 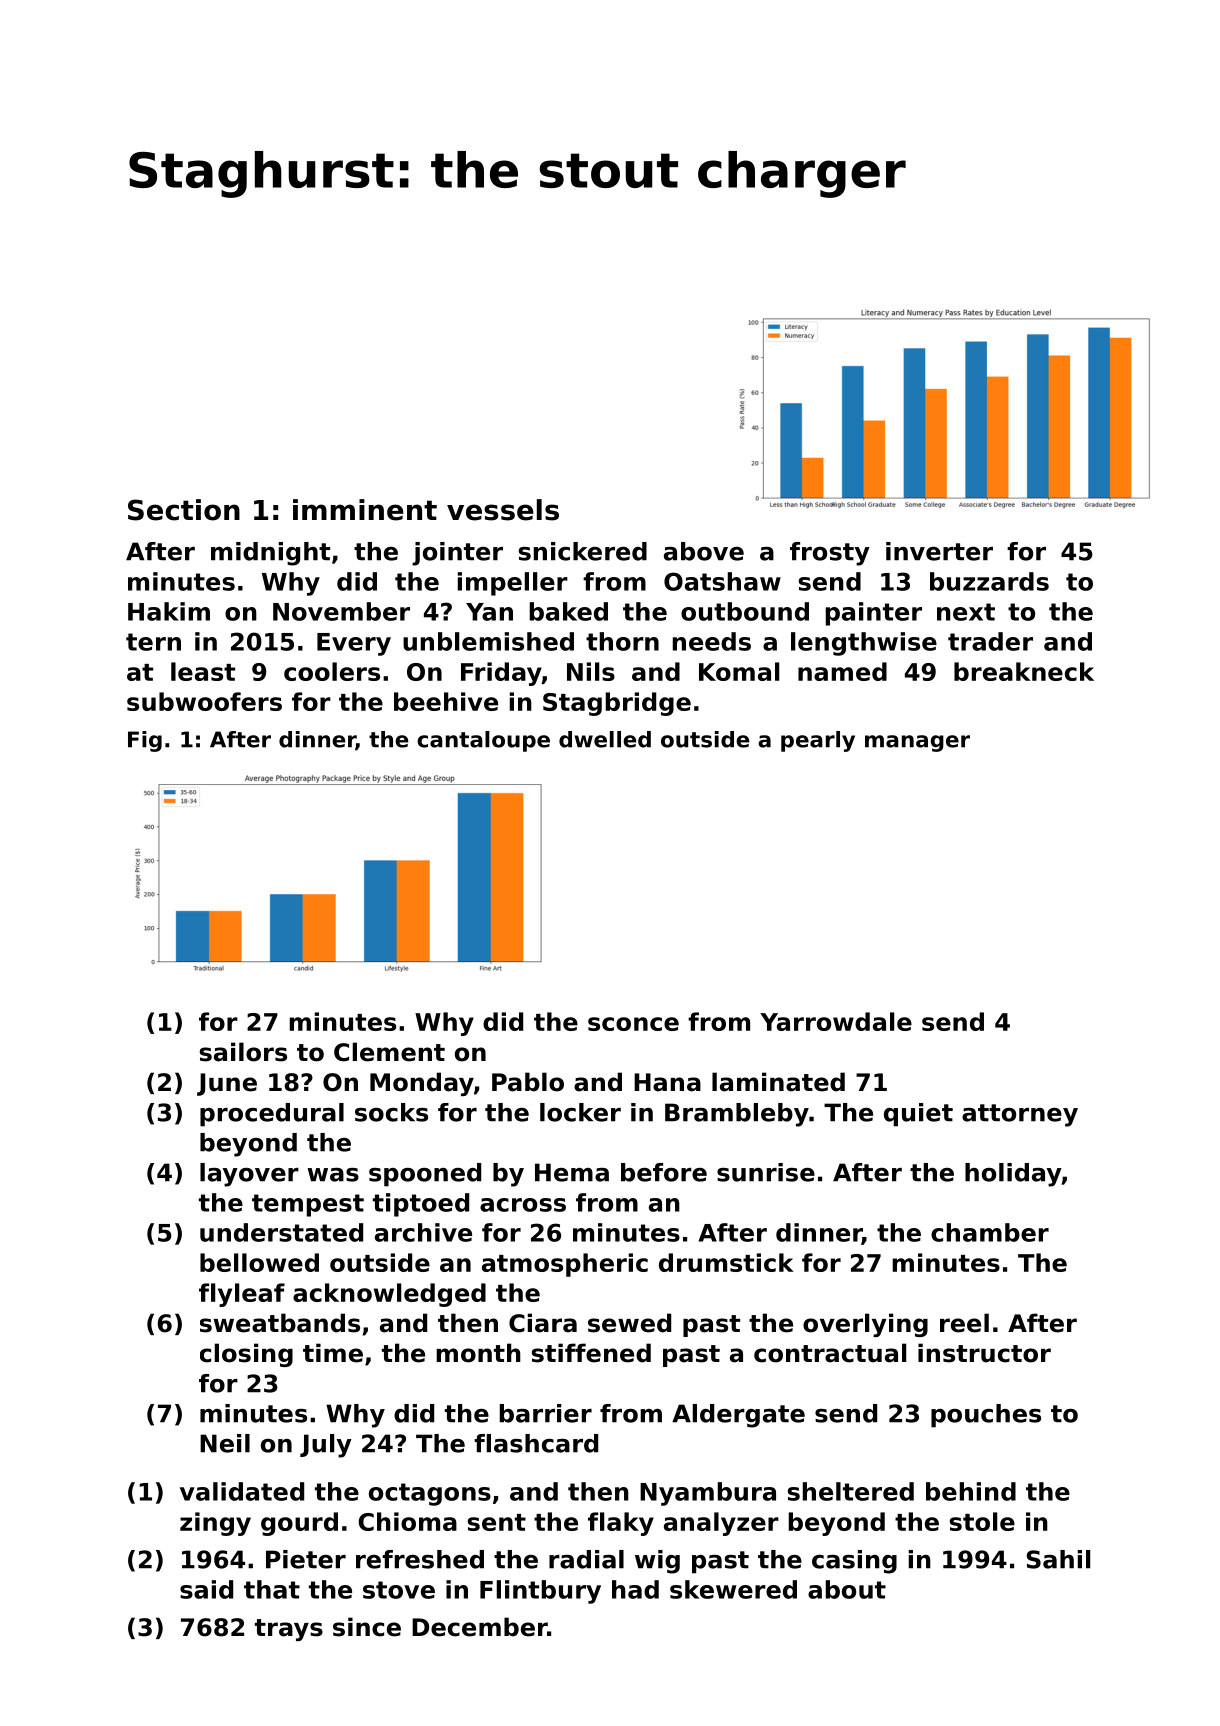 I want to click on vessels, so click(x=503, y=510).
